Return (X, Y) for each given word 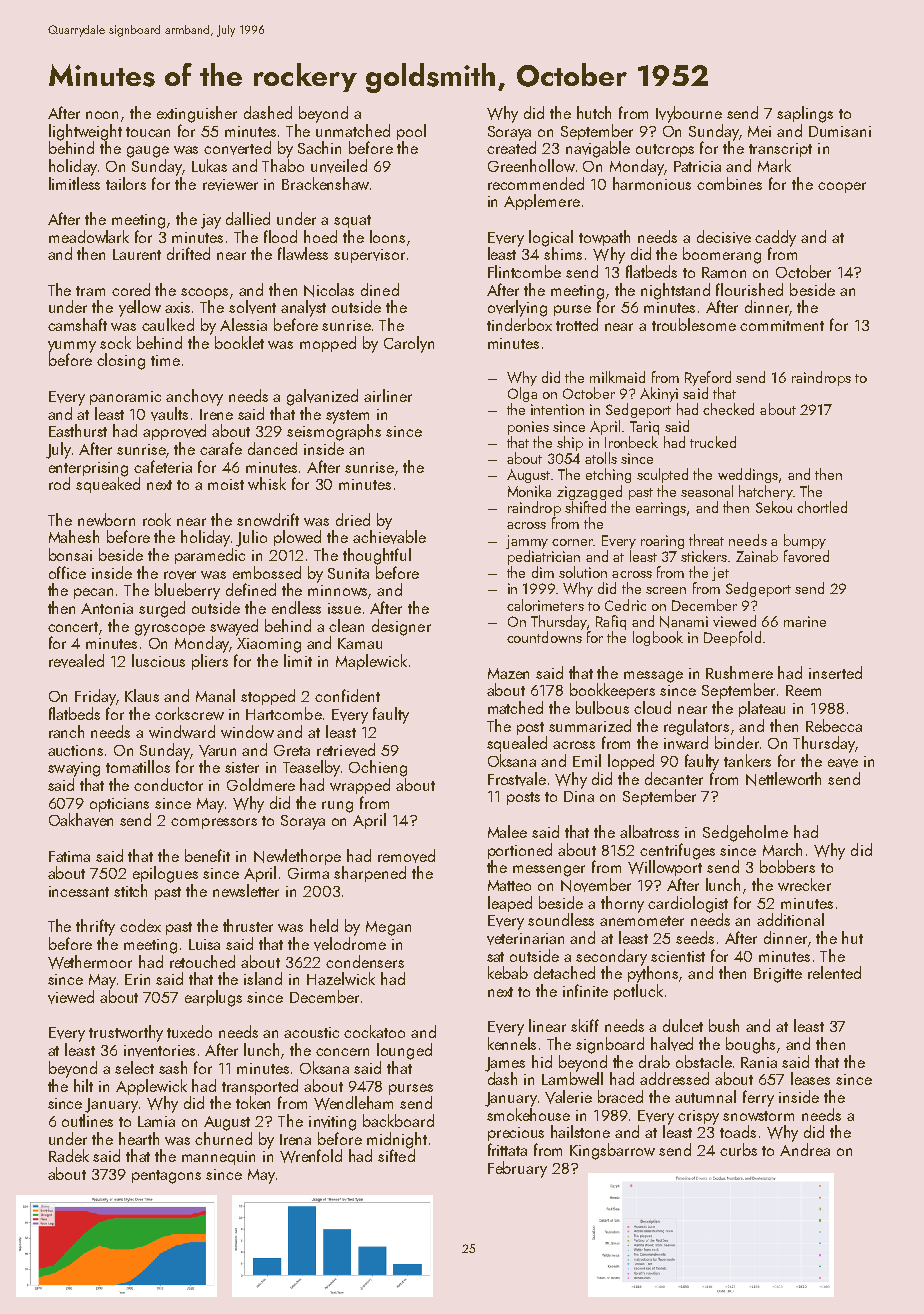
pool (411, 132)
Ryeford (708, 378)
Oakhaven (81, 820)
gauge (148, 152)
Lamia (156, 1121)
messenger (549, 871)
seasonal (707, 491)
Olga (522, 394)
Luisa (204, 944)
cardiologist (688, 904)
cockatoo (374, 1031)
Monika (529, 491)
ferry (758, 1098)
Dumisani (840, 131)
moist (226, 484)
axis (177, 307)
